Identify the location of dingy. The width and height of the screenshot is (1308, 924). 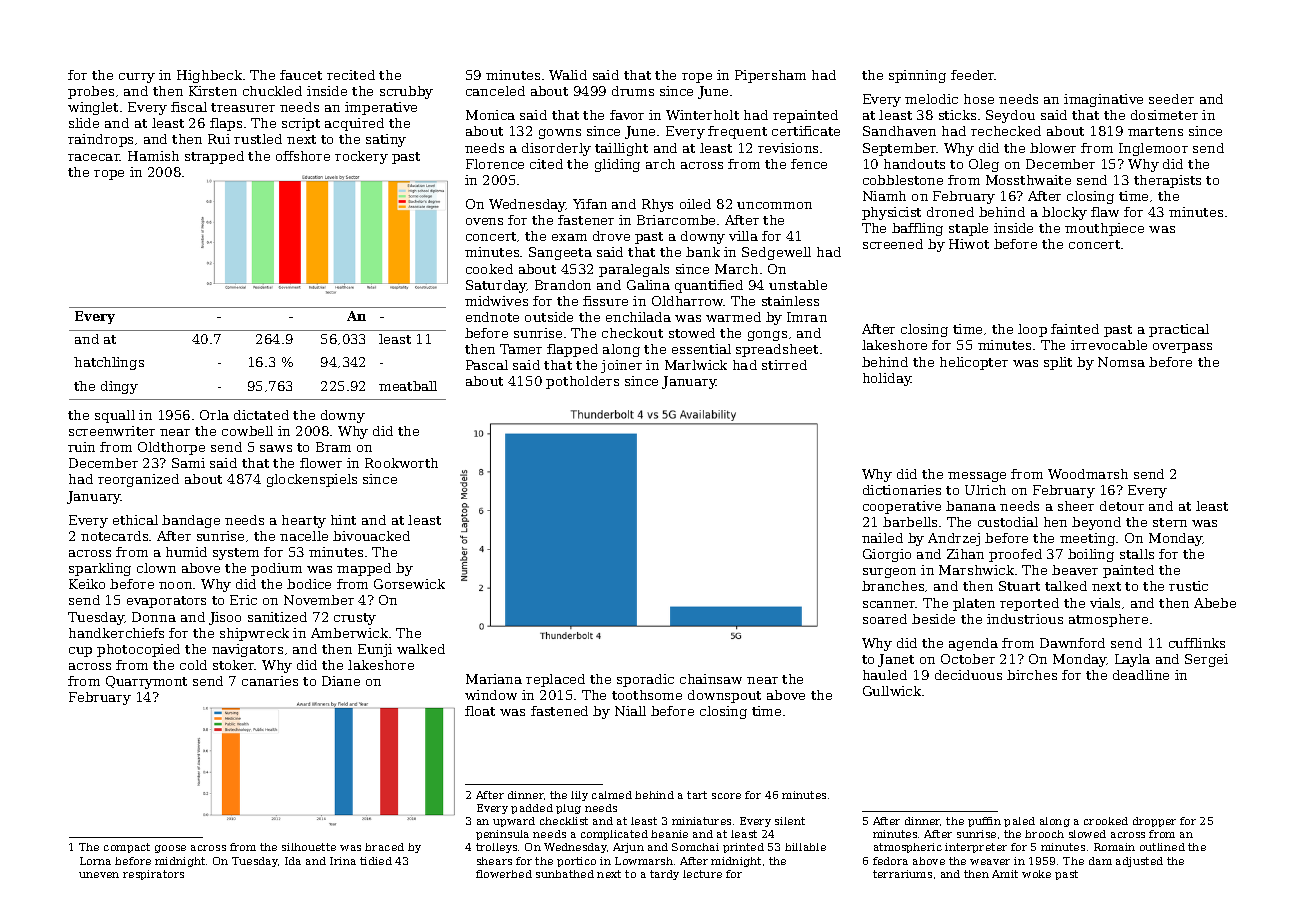
(119, 387).
